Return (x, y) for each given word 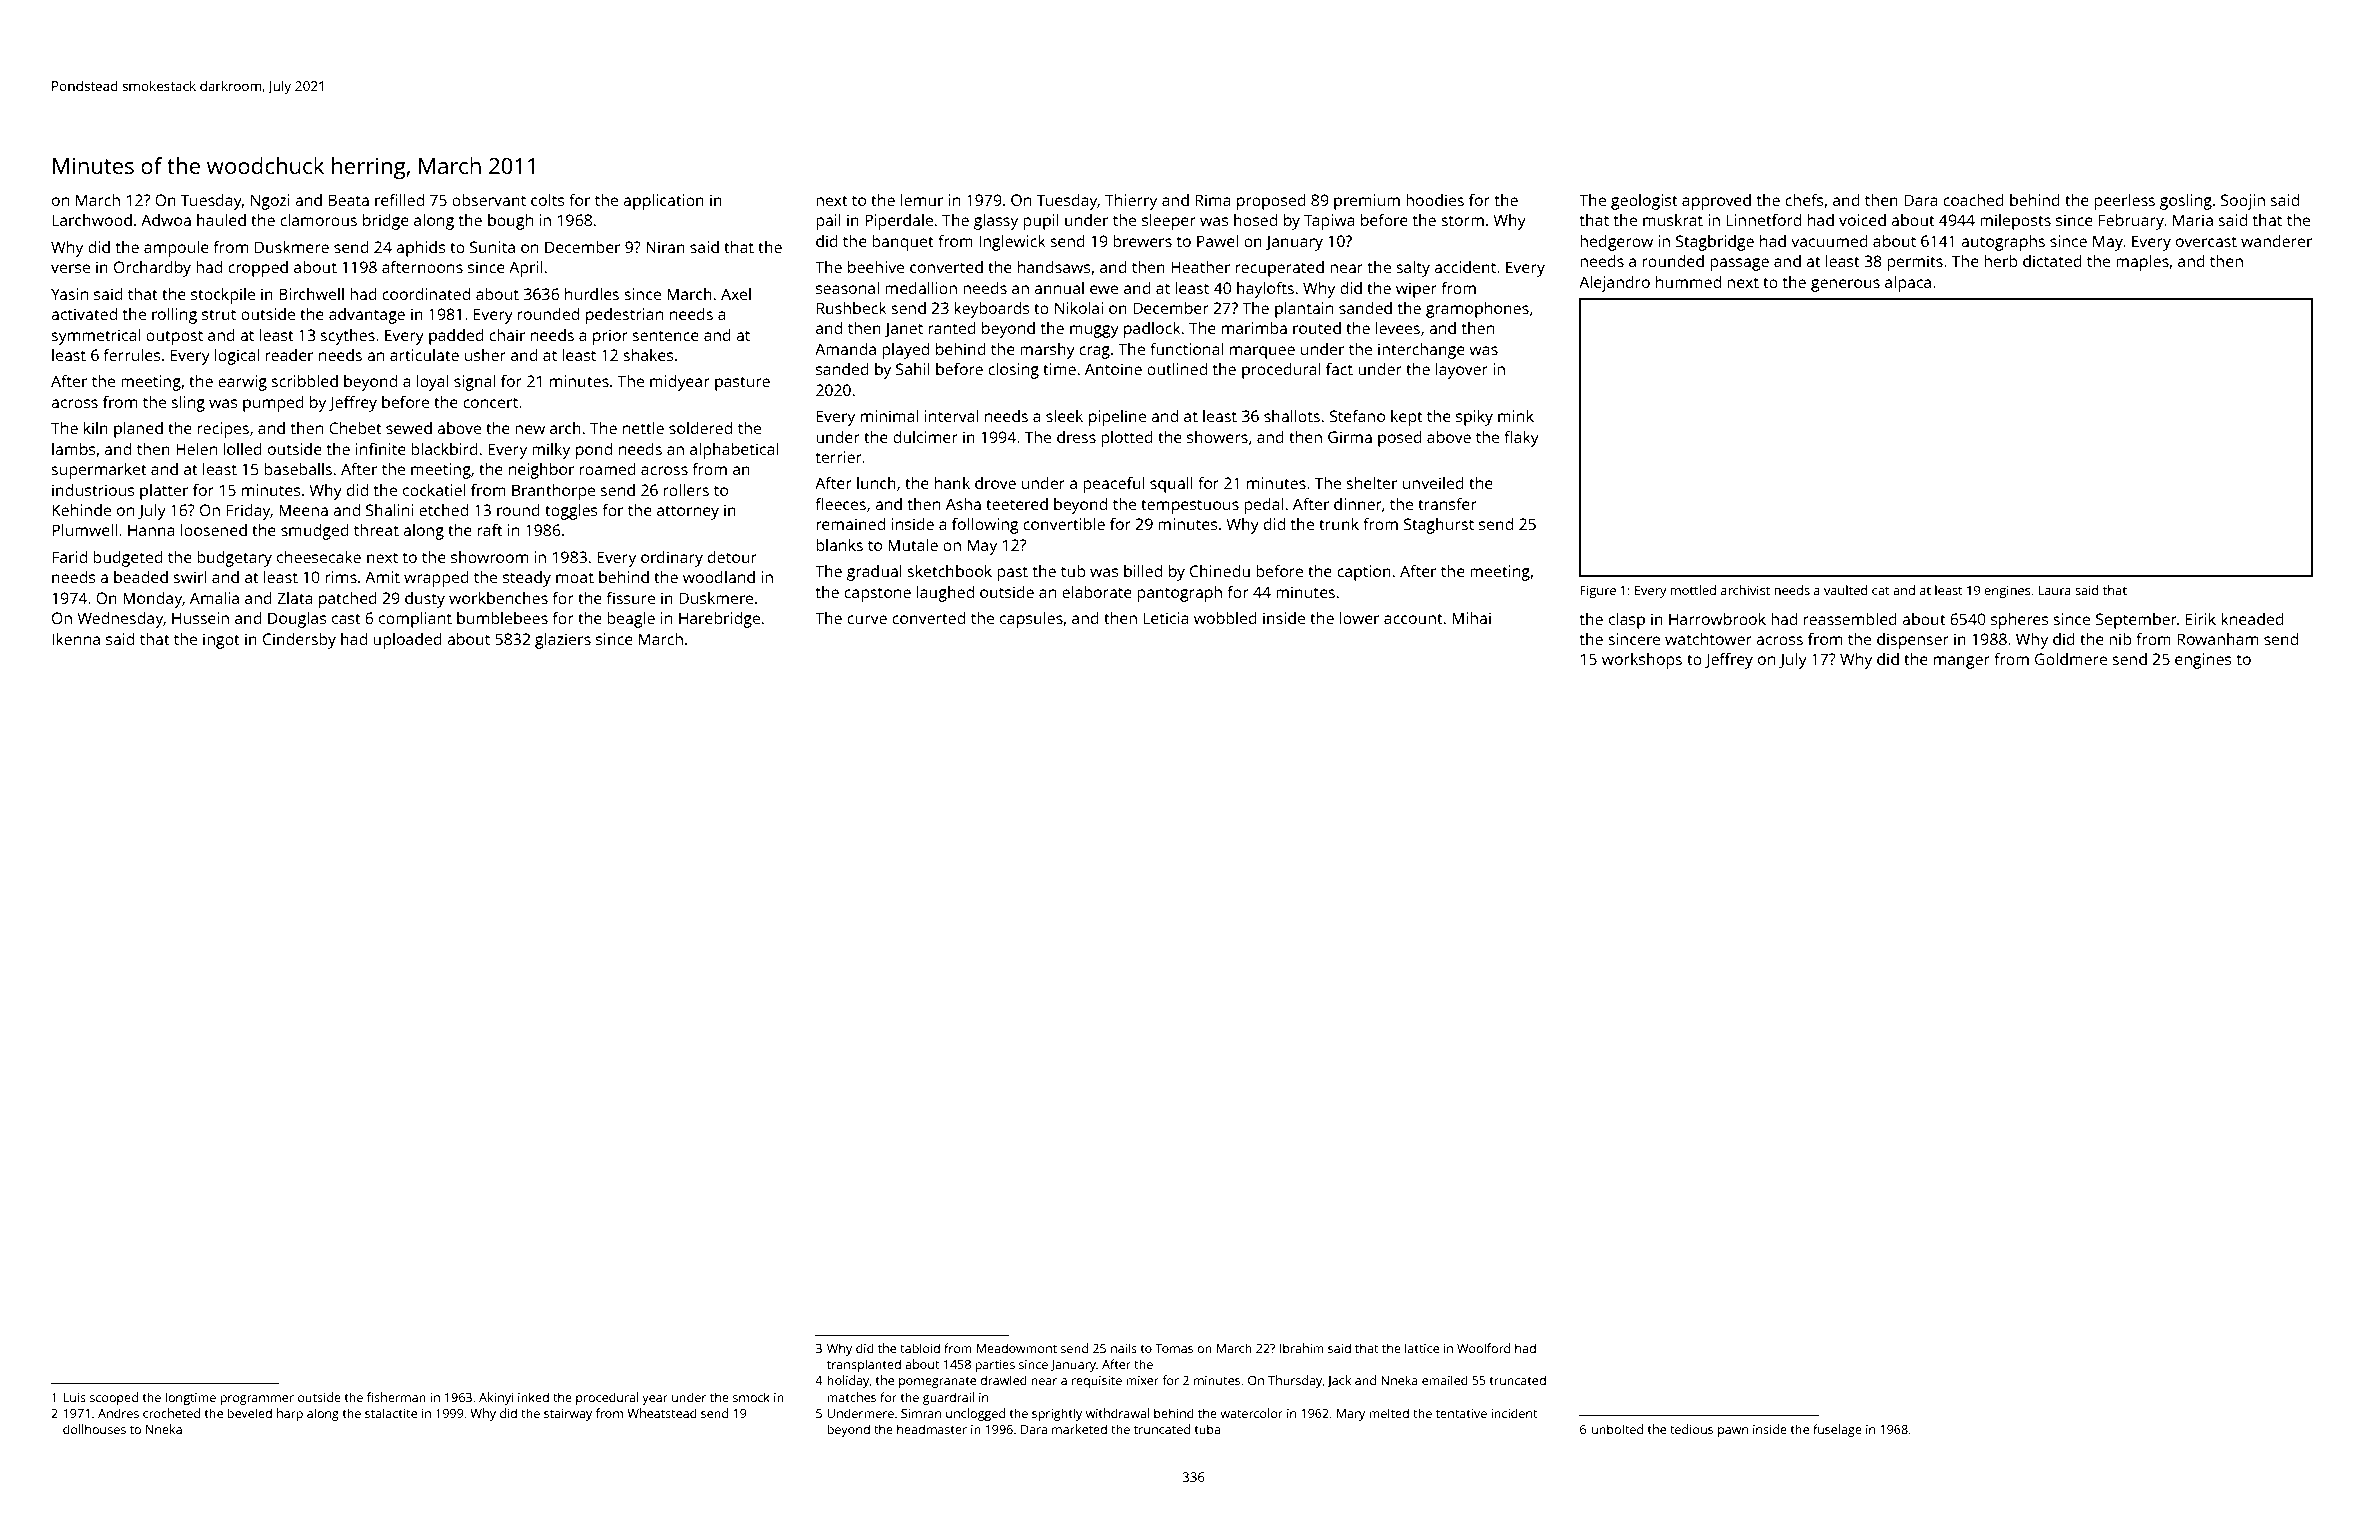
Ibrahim (1302, 1348)
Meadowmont (1017, 1348)
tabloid (920, 1348)
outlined (1177, 369)
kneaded (2252, 619)
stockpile (223, 296)
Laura (2055, 590)
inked (533, 1397)
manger (1962, 662)
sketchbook (950, 571)
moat (575, 577)
